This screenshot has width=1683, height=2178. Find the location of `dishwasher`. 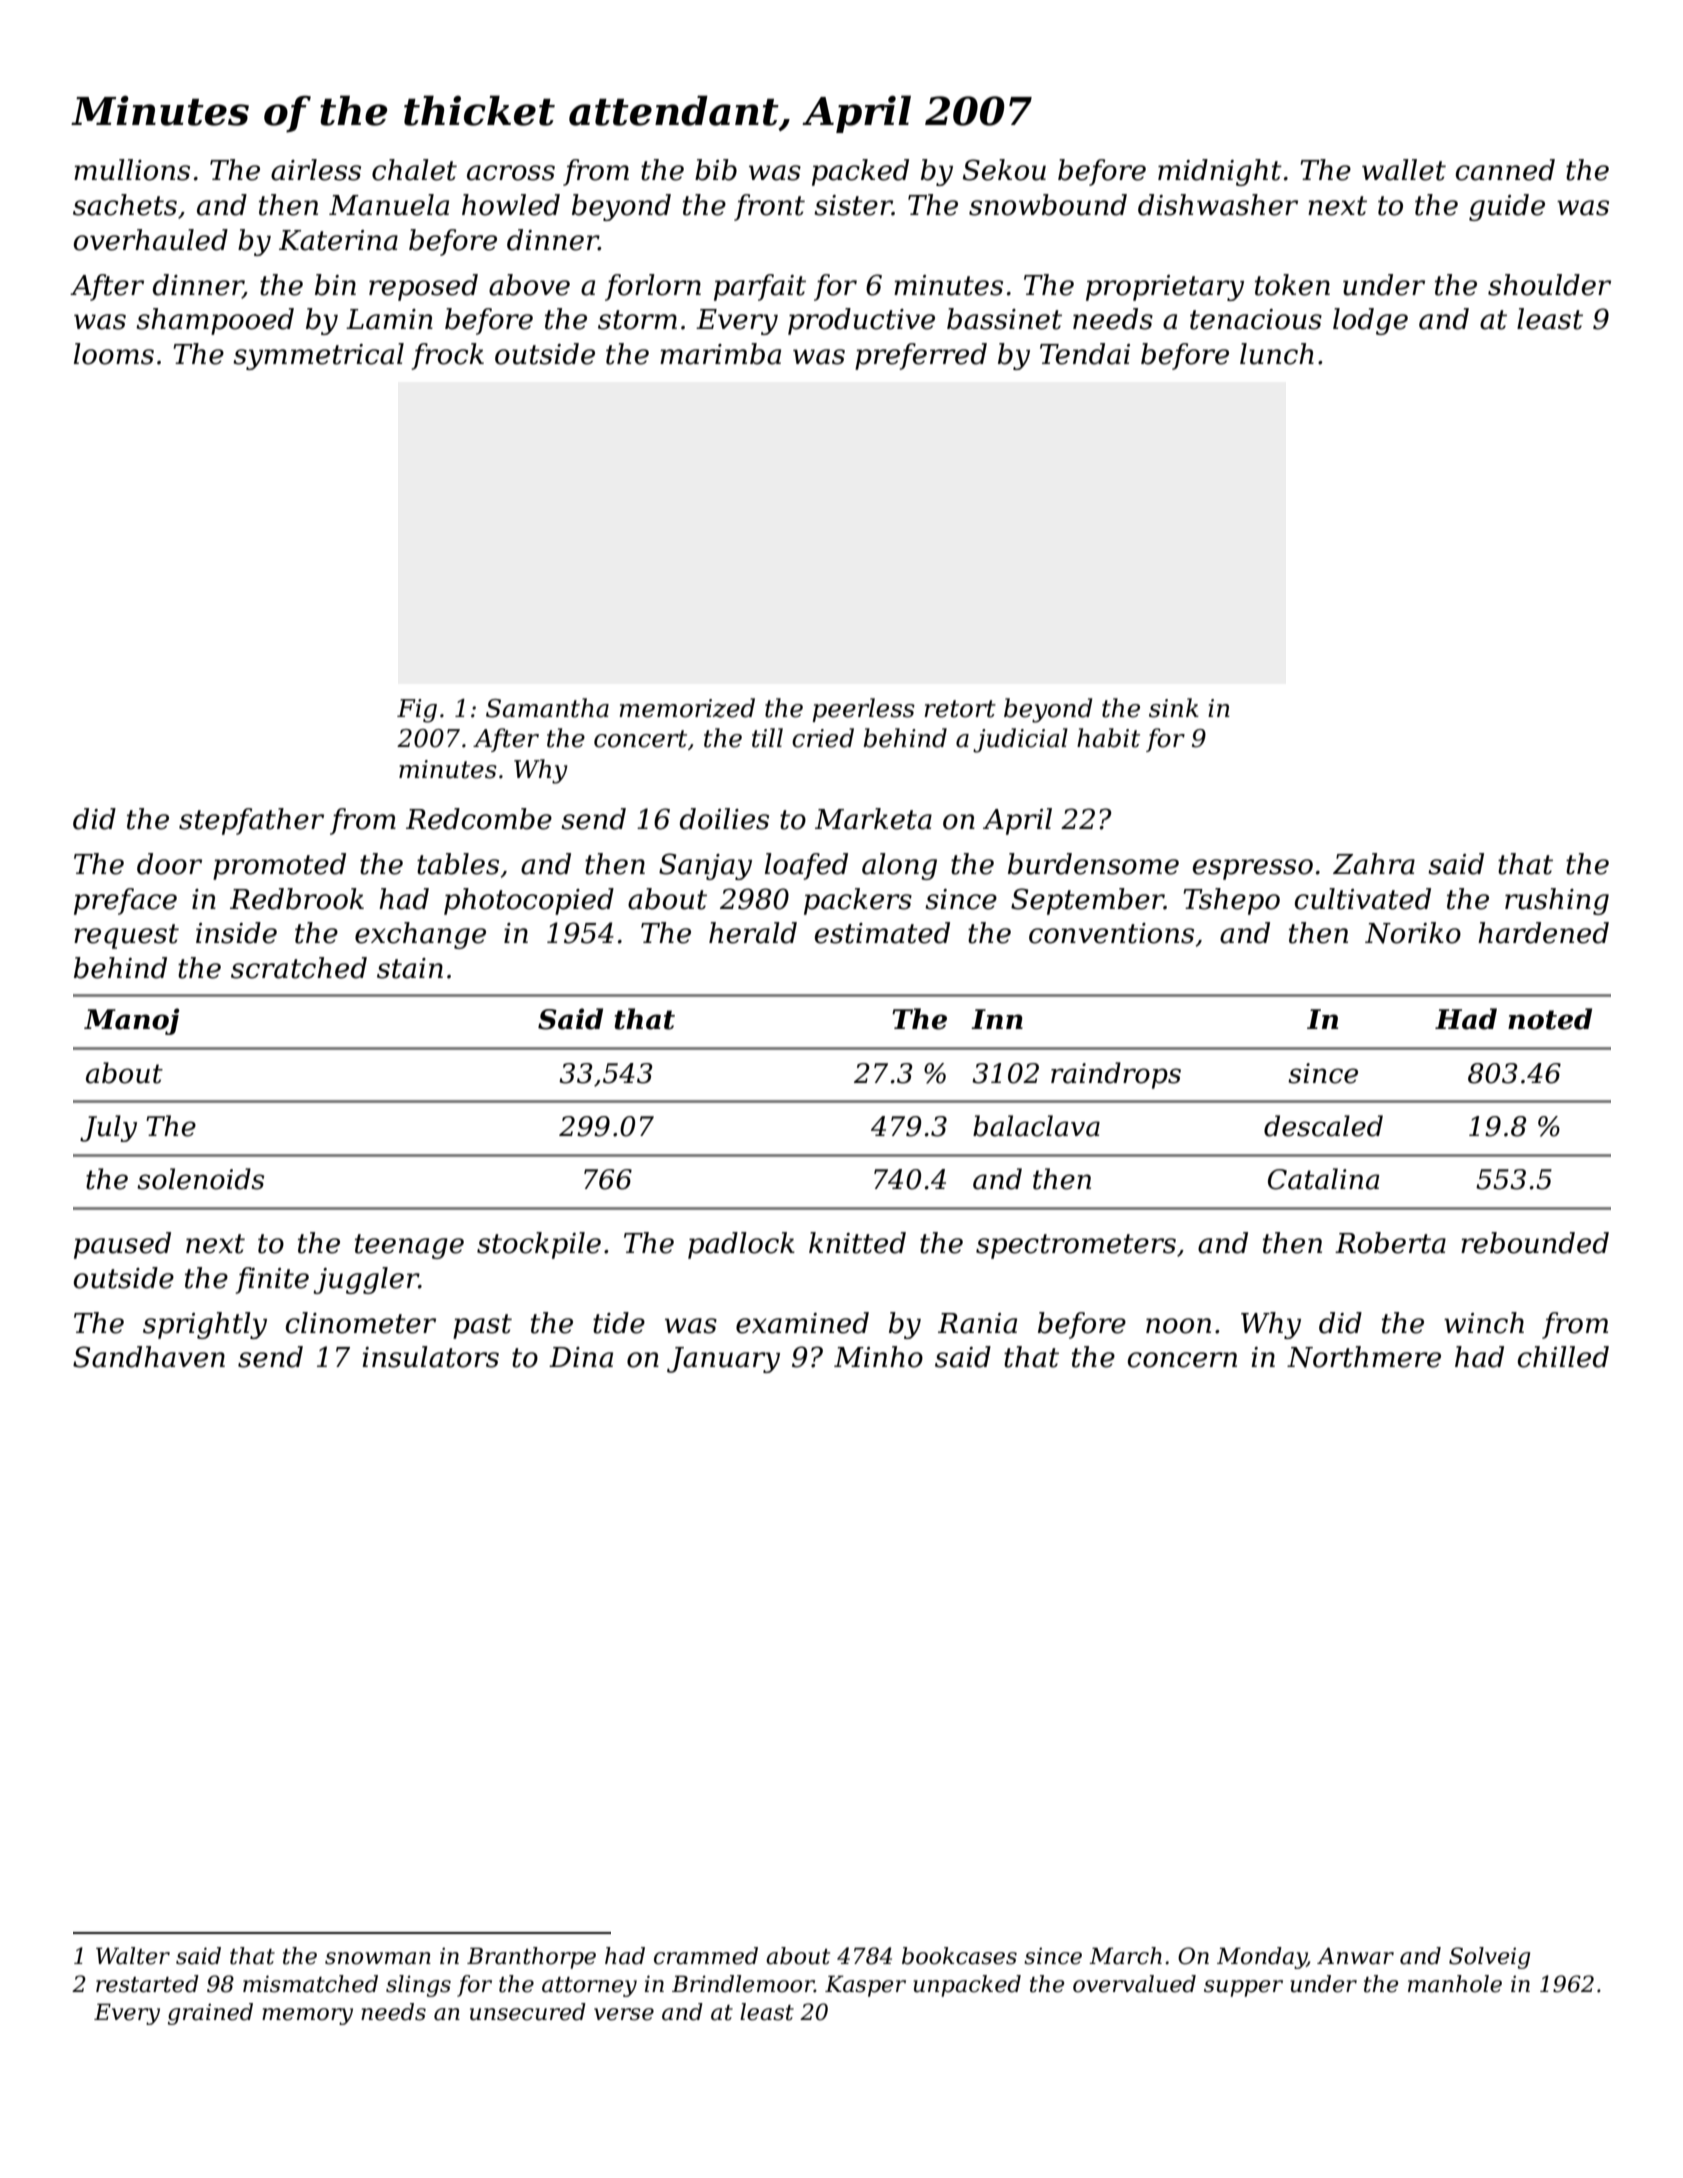

dishwasher is located at coordinates (1218, 205).
